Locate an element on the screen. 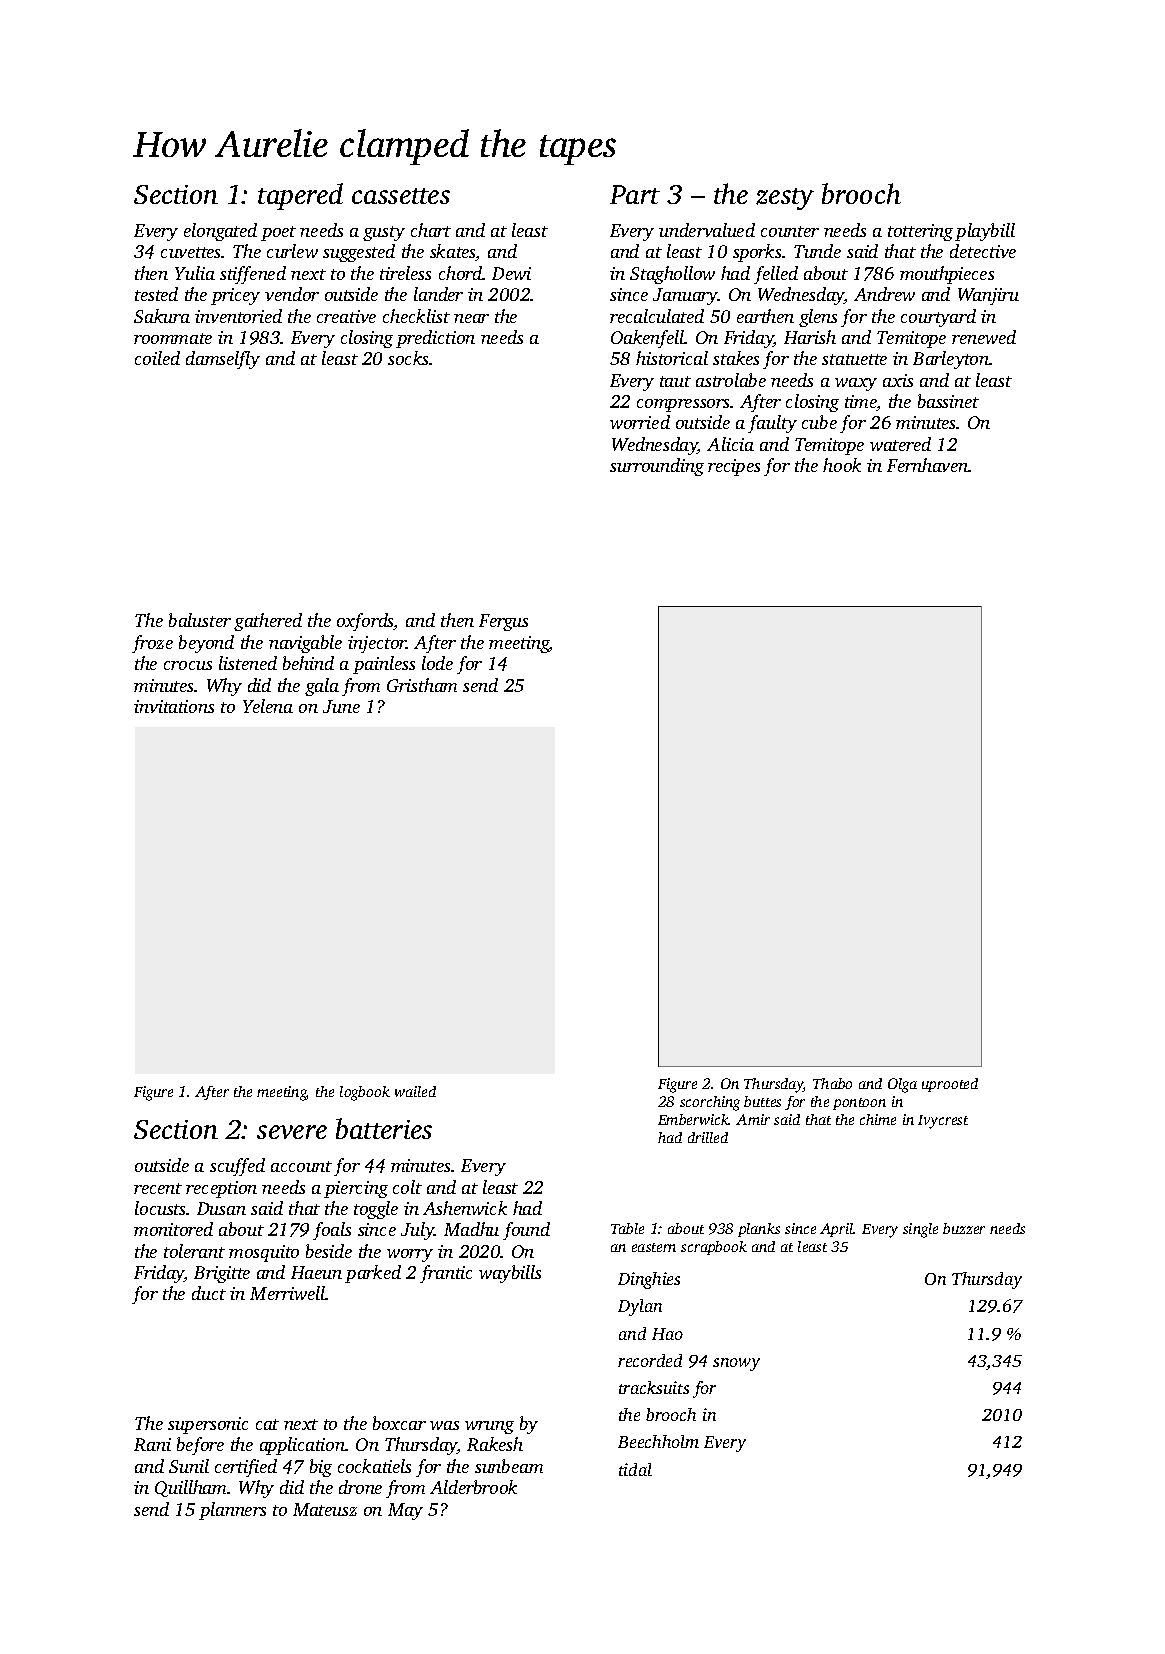 Image resolution: width=1165 pixels, height=1654 pixels. recent is located at coordinates (158, 1188).
